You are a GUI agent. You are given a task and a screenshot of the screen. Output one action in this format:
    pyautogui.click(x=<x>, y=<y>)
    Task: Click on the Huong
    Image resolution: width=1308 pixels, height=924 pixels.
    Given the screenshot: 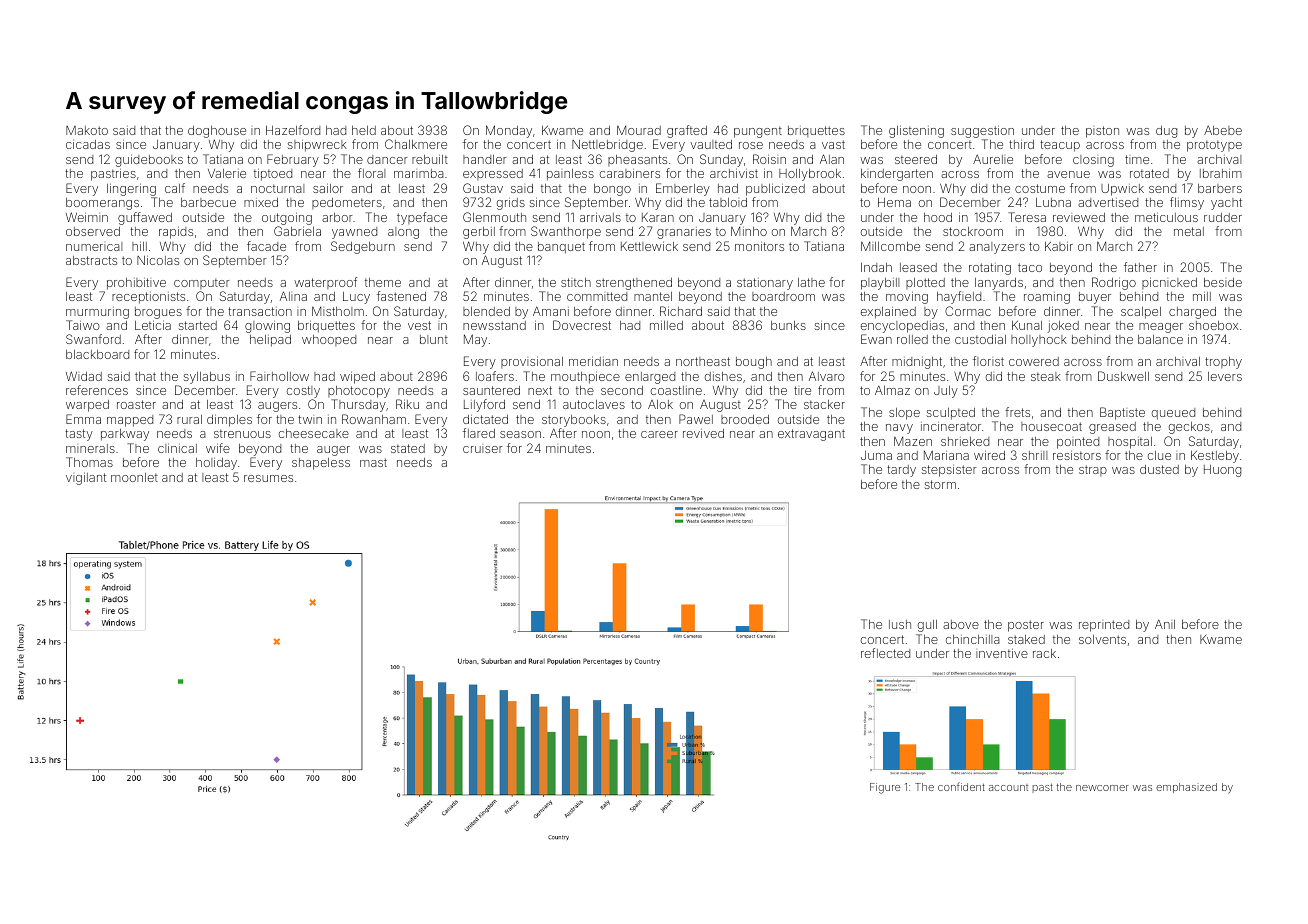 What is the action you would take?
    pyautogui.click(x=1222, y=471)
